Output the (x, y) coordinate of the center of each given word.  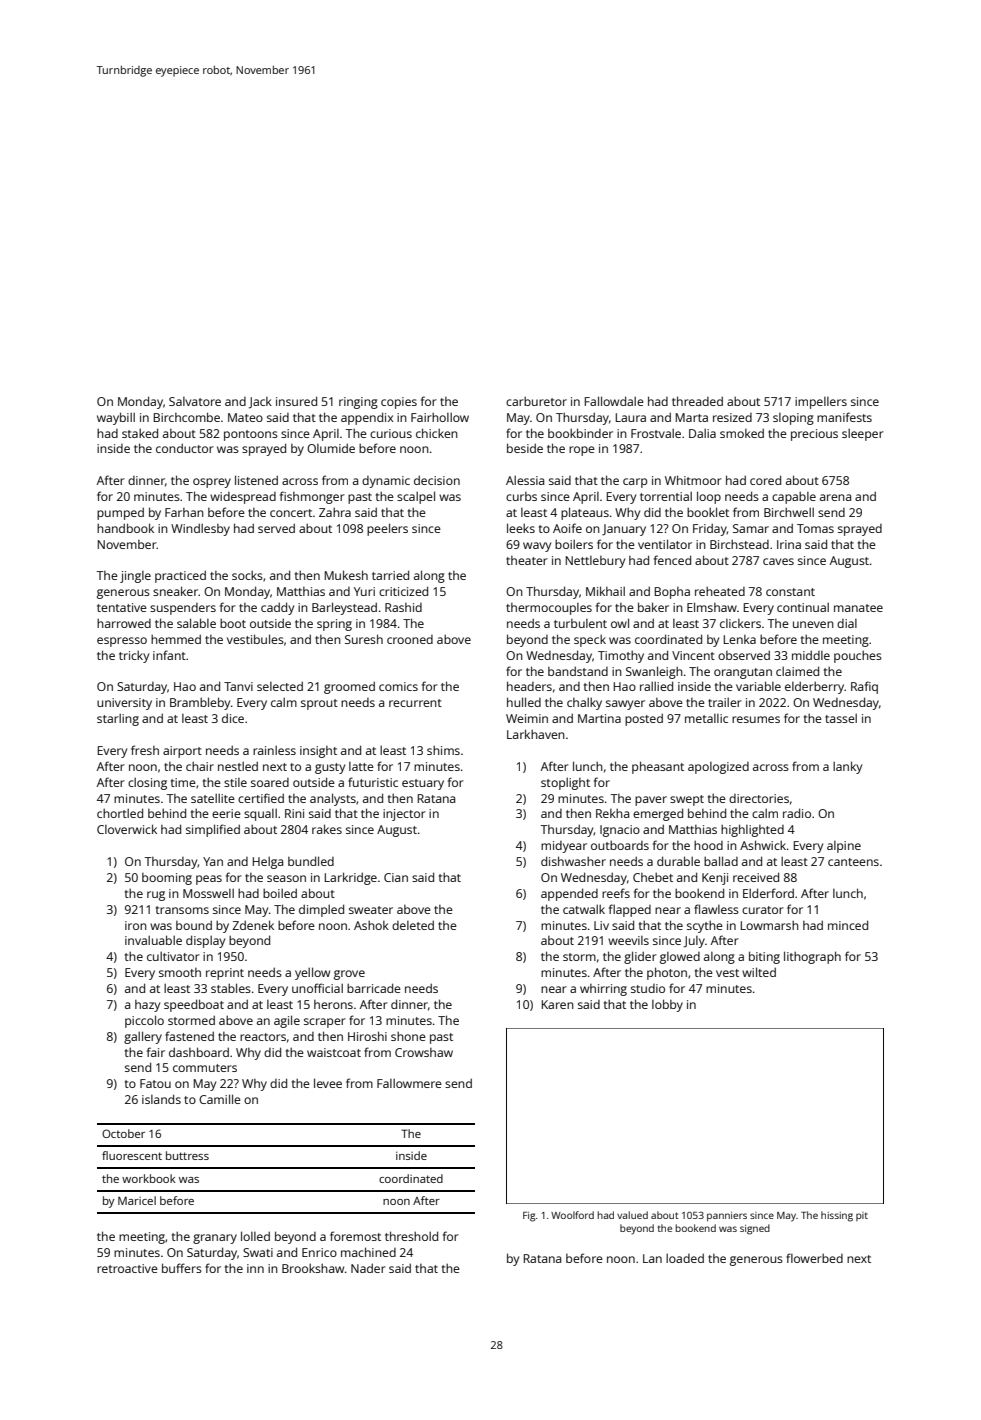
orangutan (743, 673)
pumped (120, 513)
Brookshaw (313, 1268)
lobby (667, 1005)
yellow (312, 973)
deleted (413, 925)
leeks (521, 528)
